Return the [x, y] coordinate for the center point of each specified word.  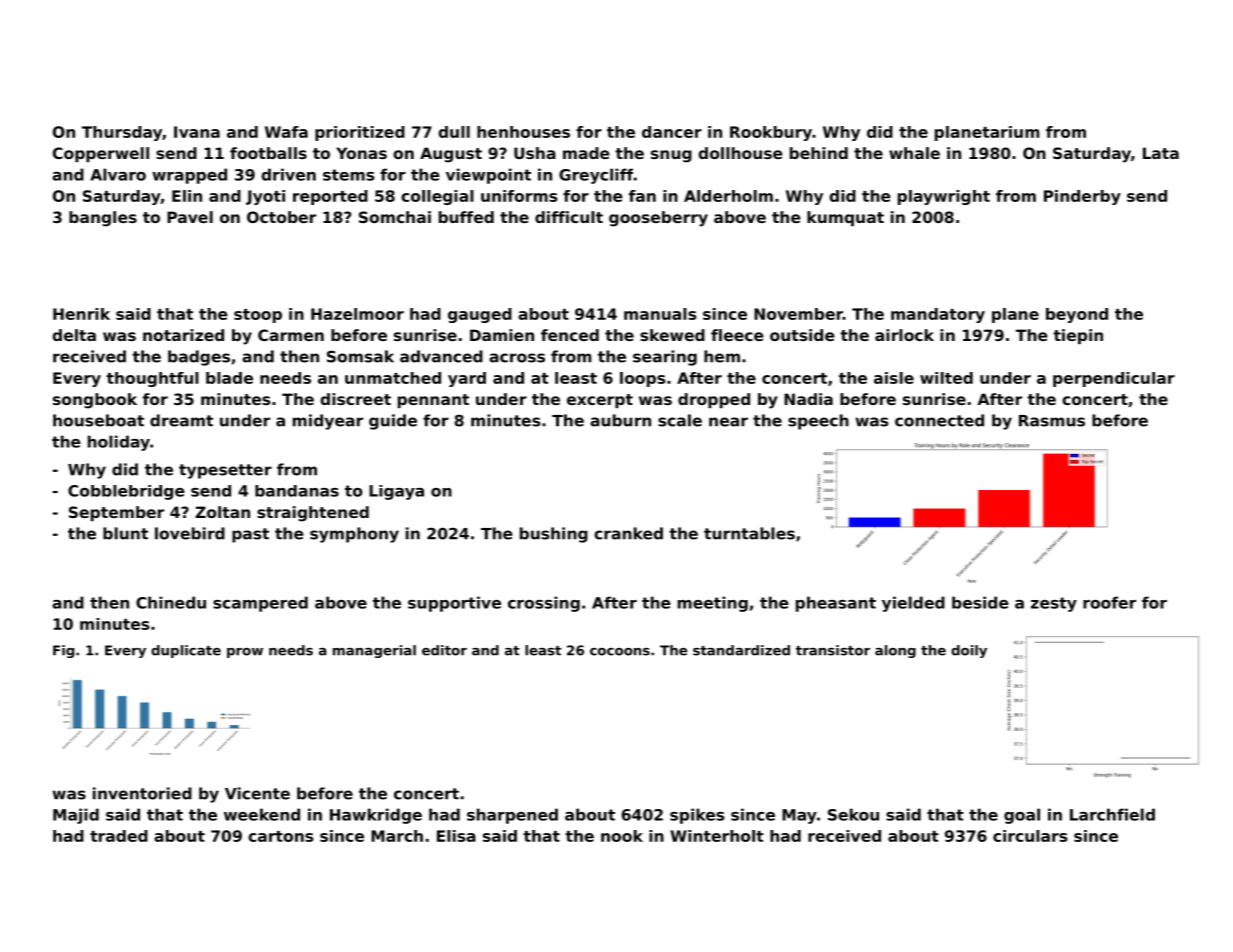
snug [671, 156]
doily [969, 651]
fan [642, 196]
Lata [1161, 153]
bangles [103, 219]
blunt [125, 533]
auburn [620, 420]
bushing [554, 535]
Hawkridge [376, 816]
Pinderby [1082, 197]
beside [980, 602]
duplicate [186, 651]
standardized [741, 650]
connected [939, 420]
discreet [355, 399]
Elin [187, 196]
